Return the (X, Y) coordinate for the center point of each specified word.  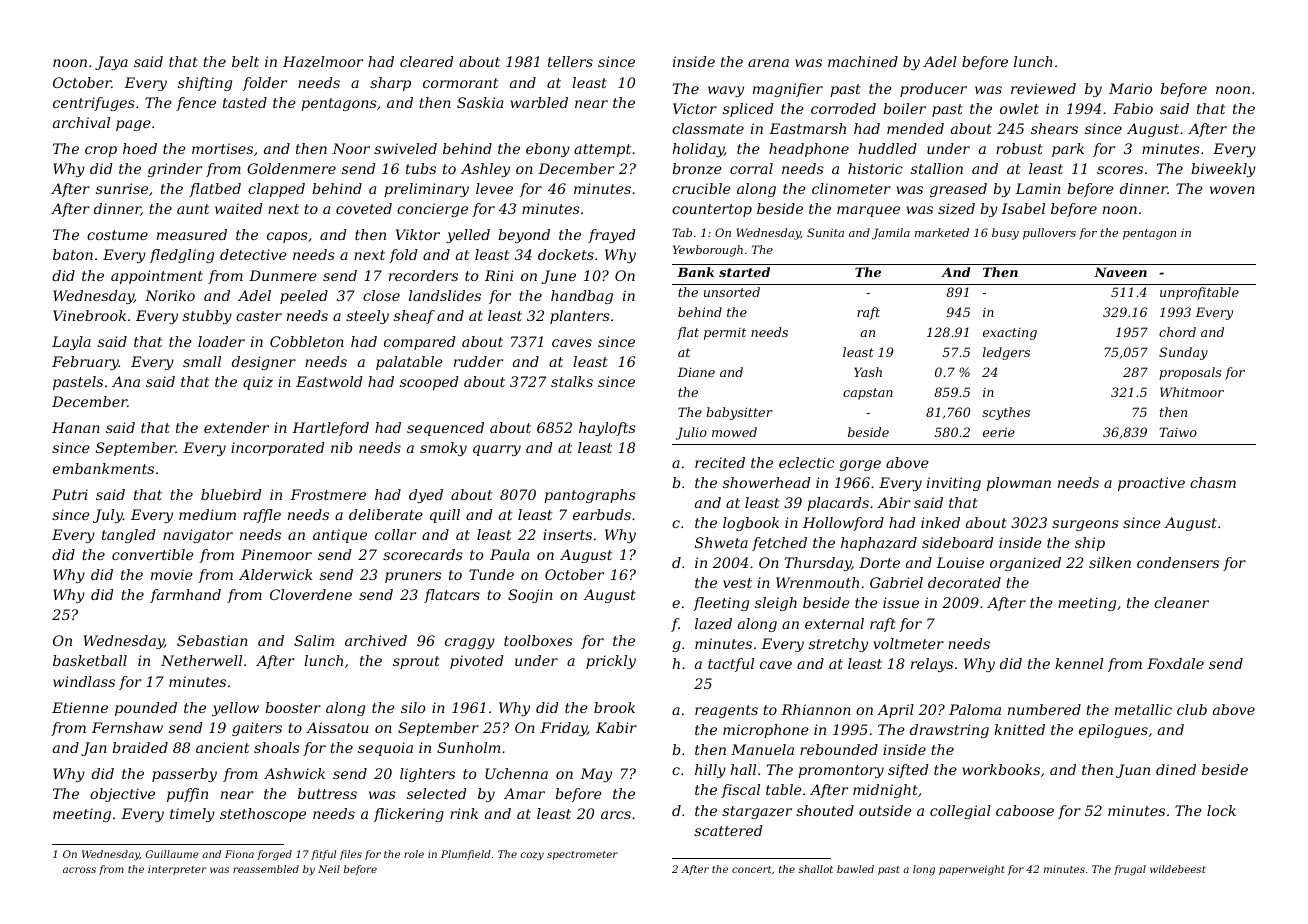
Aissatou (337, 727)
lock (1221, 810)
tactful (731, 665)
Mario (1130, 88)
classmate (708, 128)
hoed (140, 148)
